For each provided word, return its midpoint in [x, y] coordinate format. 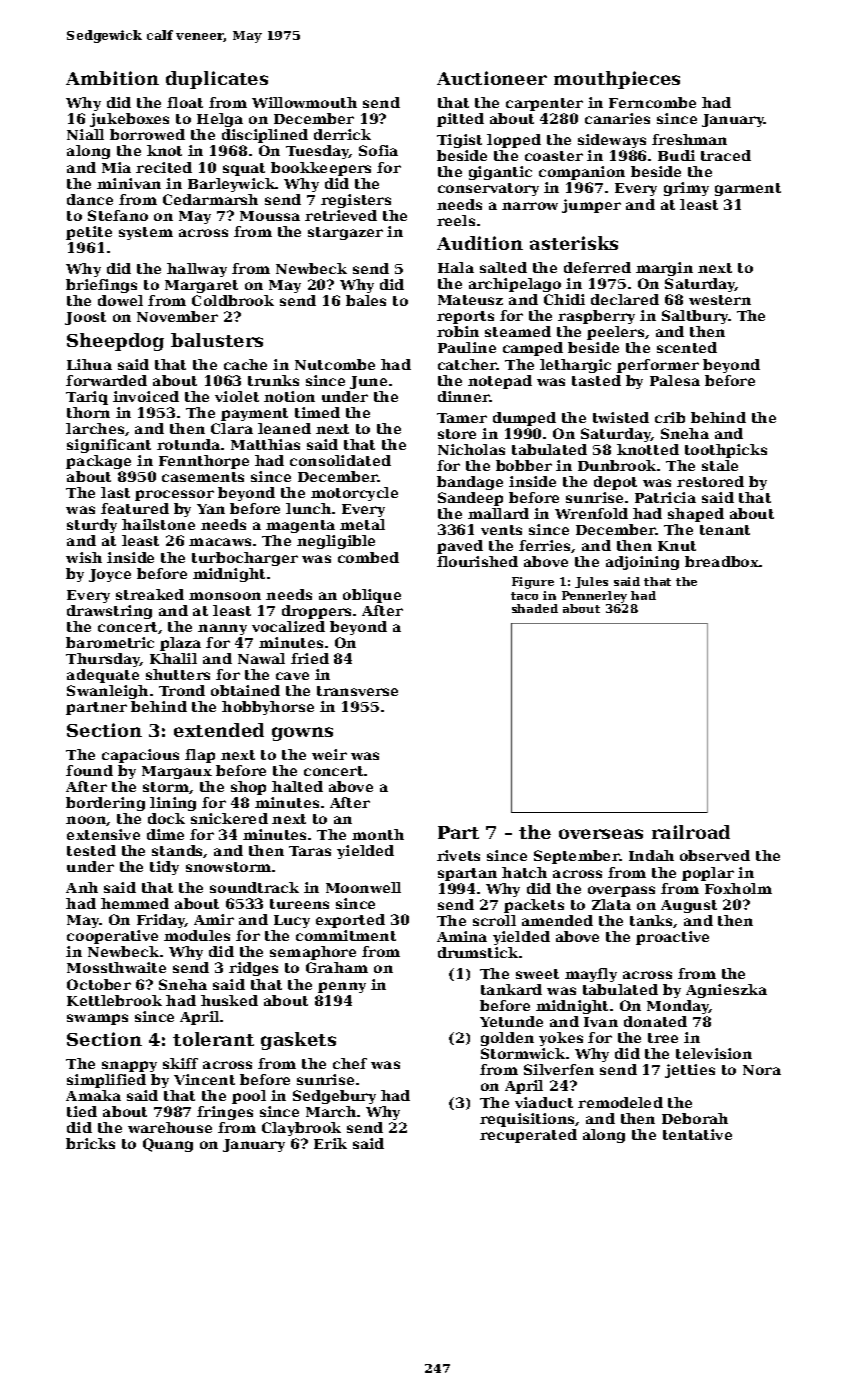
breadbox [722, 561]
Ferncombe [652, 102]
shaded [535, 608]
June [368, 382]
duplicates [217, 80]
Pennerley [594, 597]
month [378, 834]
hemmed [135, 903]
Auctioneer [492, 78]
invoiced [146, 396]
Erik [330, 1143]
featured [135, 508]
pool [249, 1097]
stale [720, 465]
